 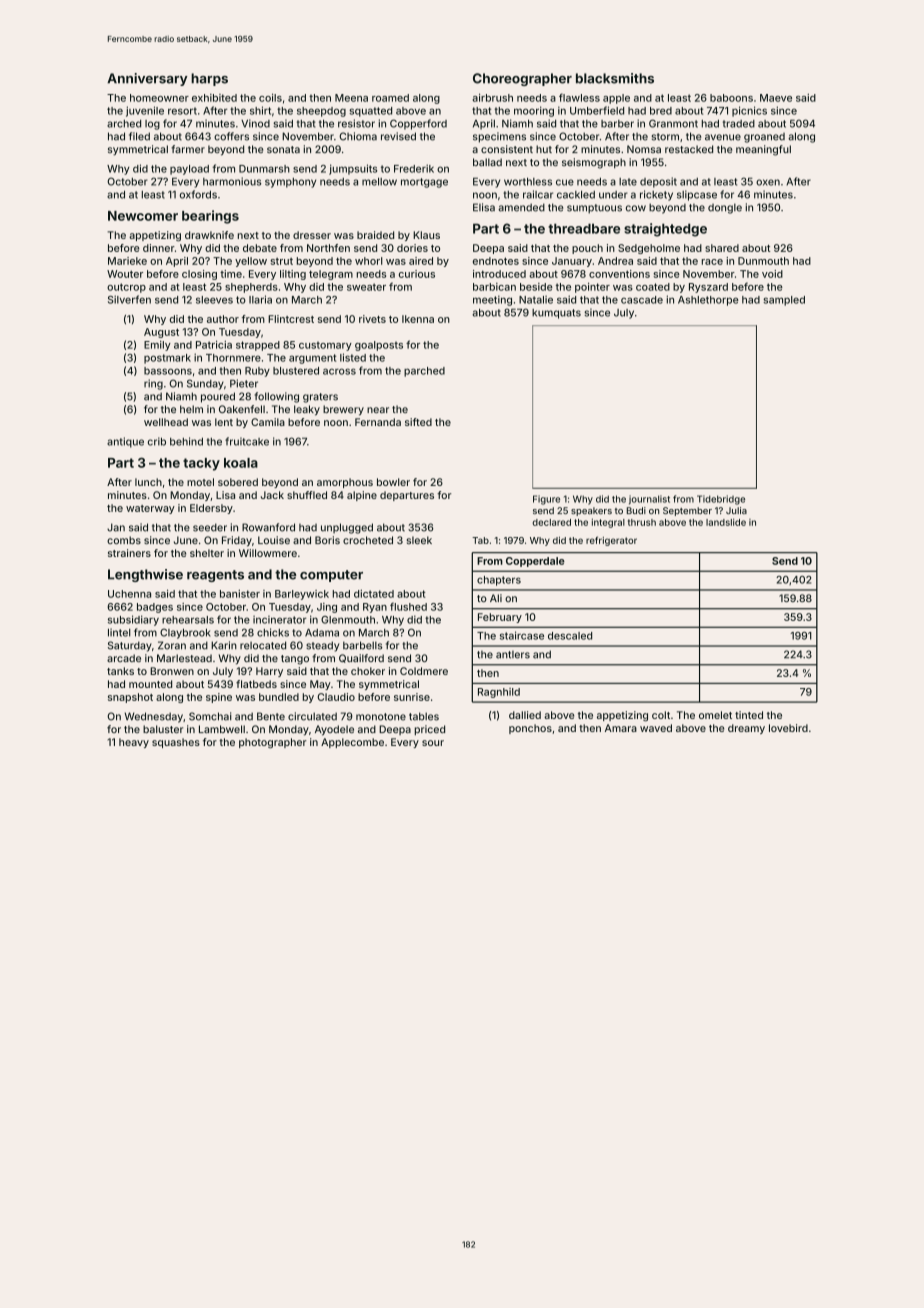 What do you see at coordinates (270, 98) in the screenshot?
I see `coils` at bounding box center [270, 98].
